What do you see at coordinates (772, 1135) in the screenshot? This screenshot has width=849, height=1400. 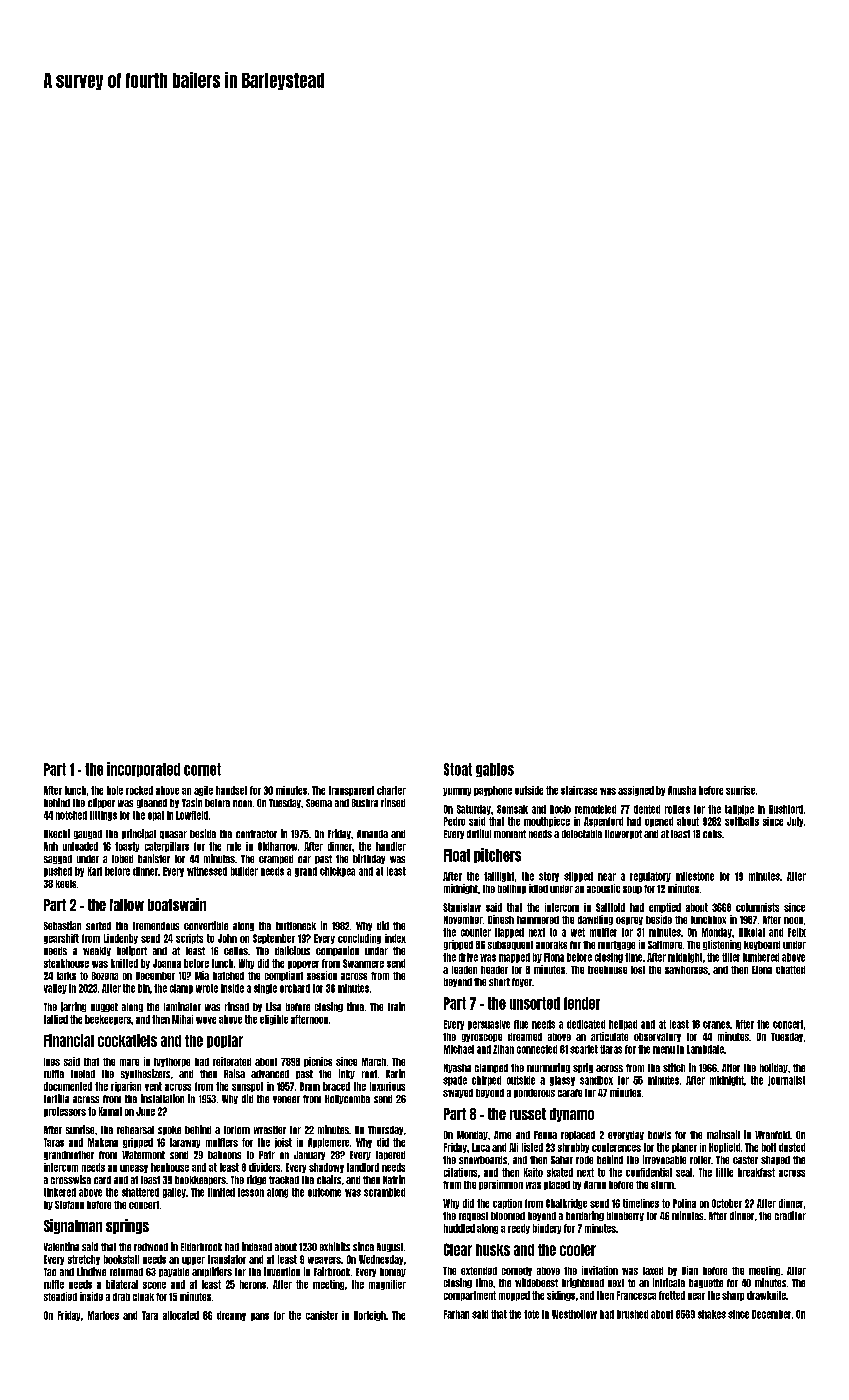 I see `Wrenfold` at bounding box center [772, 1135].
